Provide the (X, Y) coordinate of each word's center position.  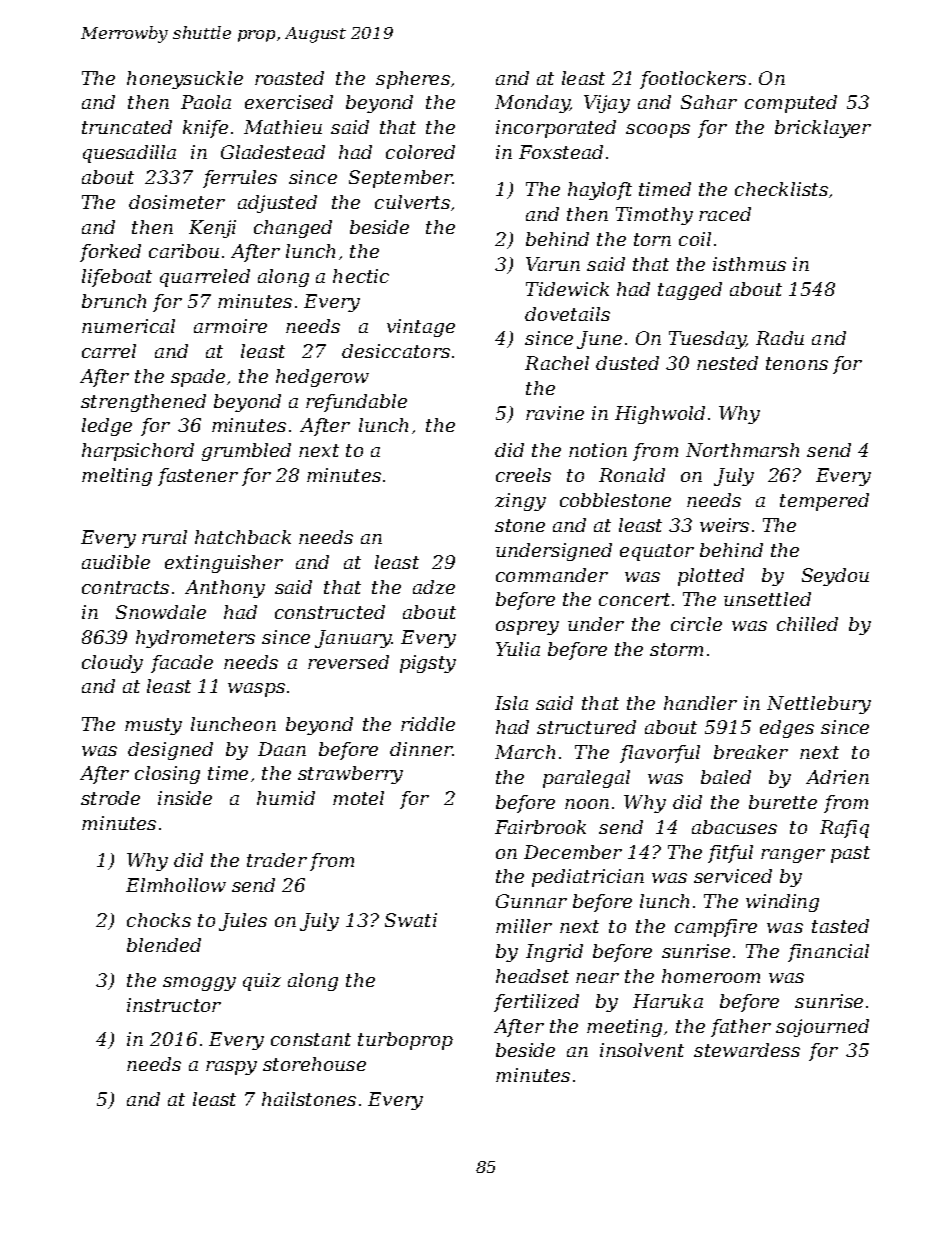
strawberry (350, 775)
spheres (413, 80)
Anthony (225, 589)
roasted (289, 78)
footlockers (693, 80)
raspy (231, 1068)
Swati (411, 920)
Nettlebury (819, 705)
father (741, 1028)
